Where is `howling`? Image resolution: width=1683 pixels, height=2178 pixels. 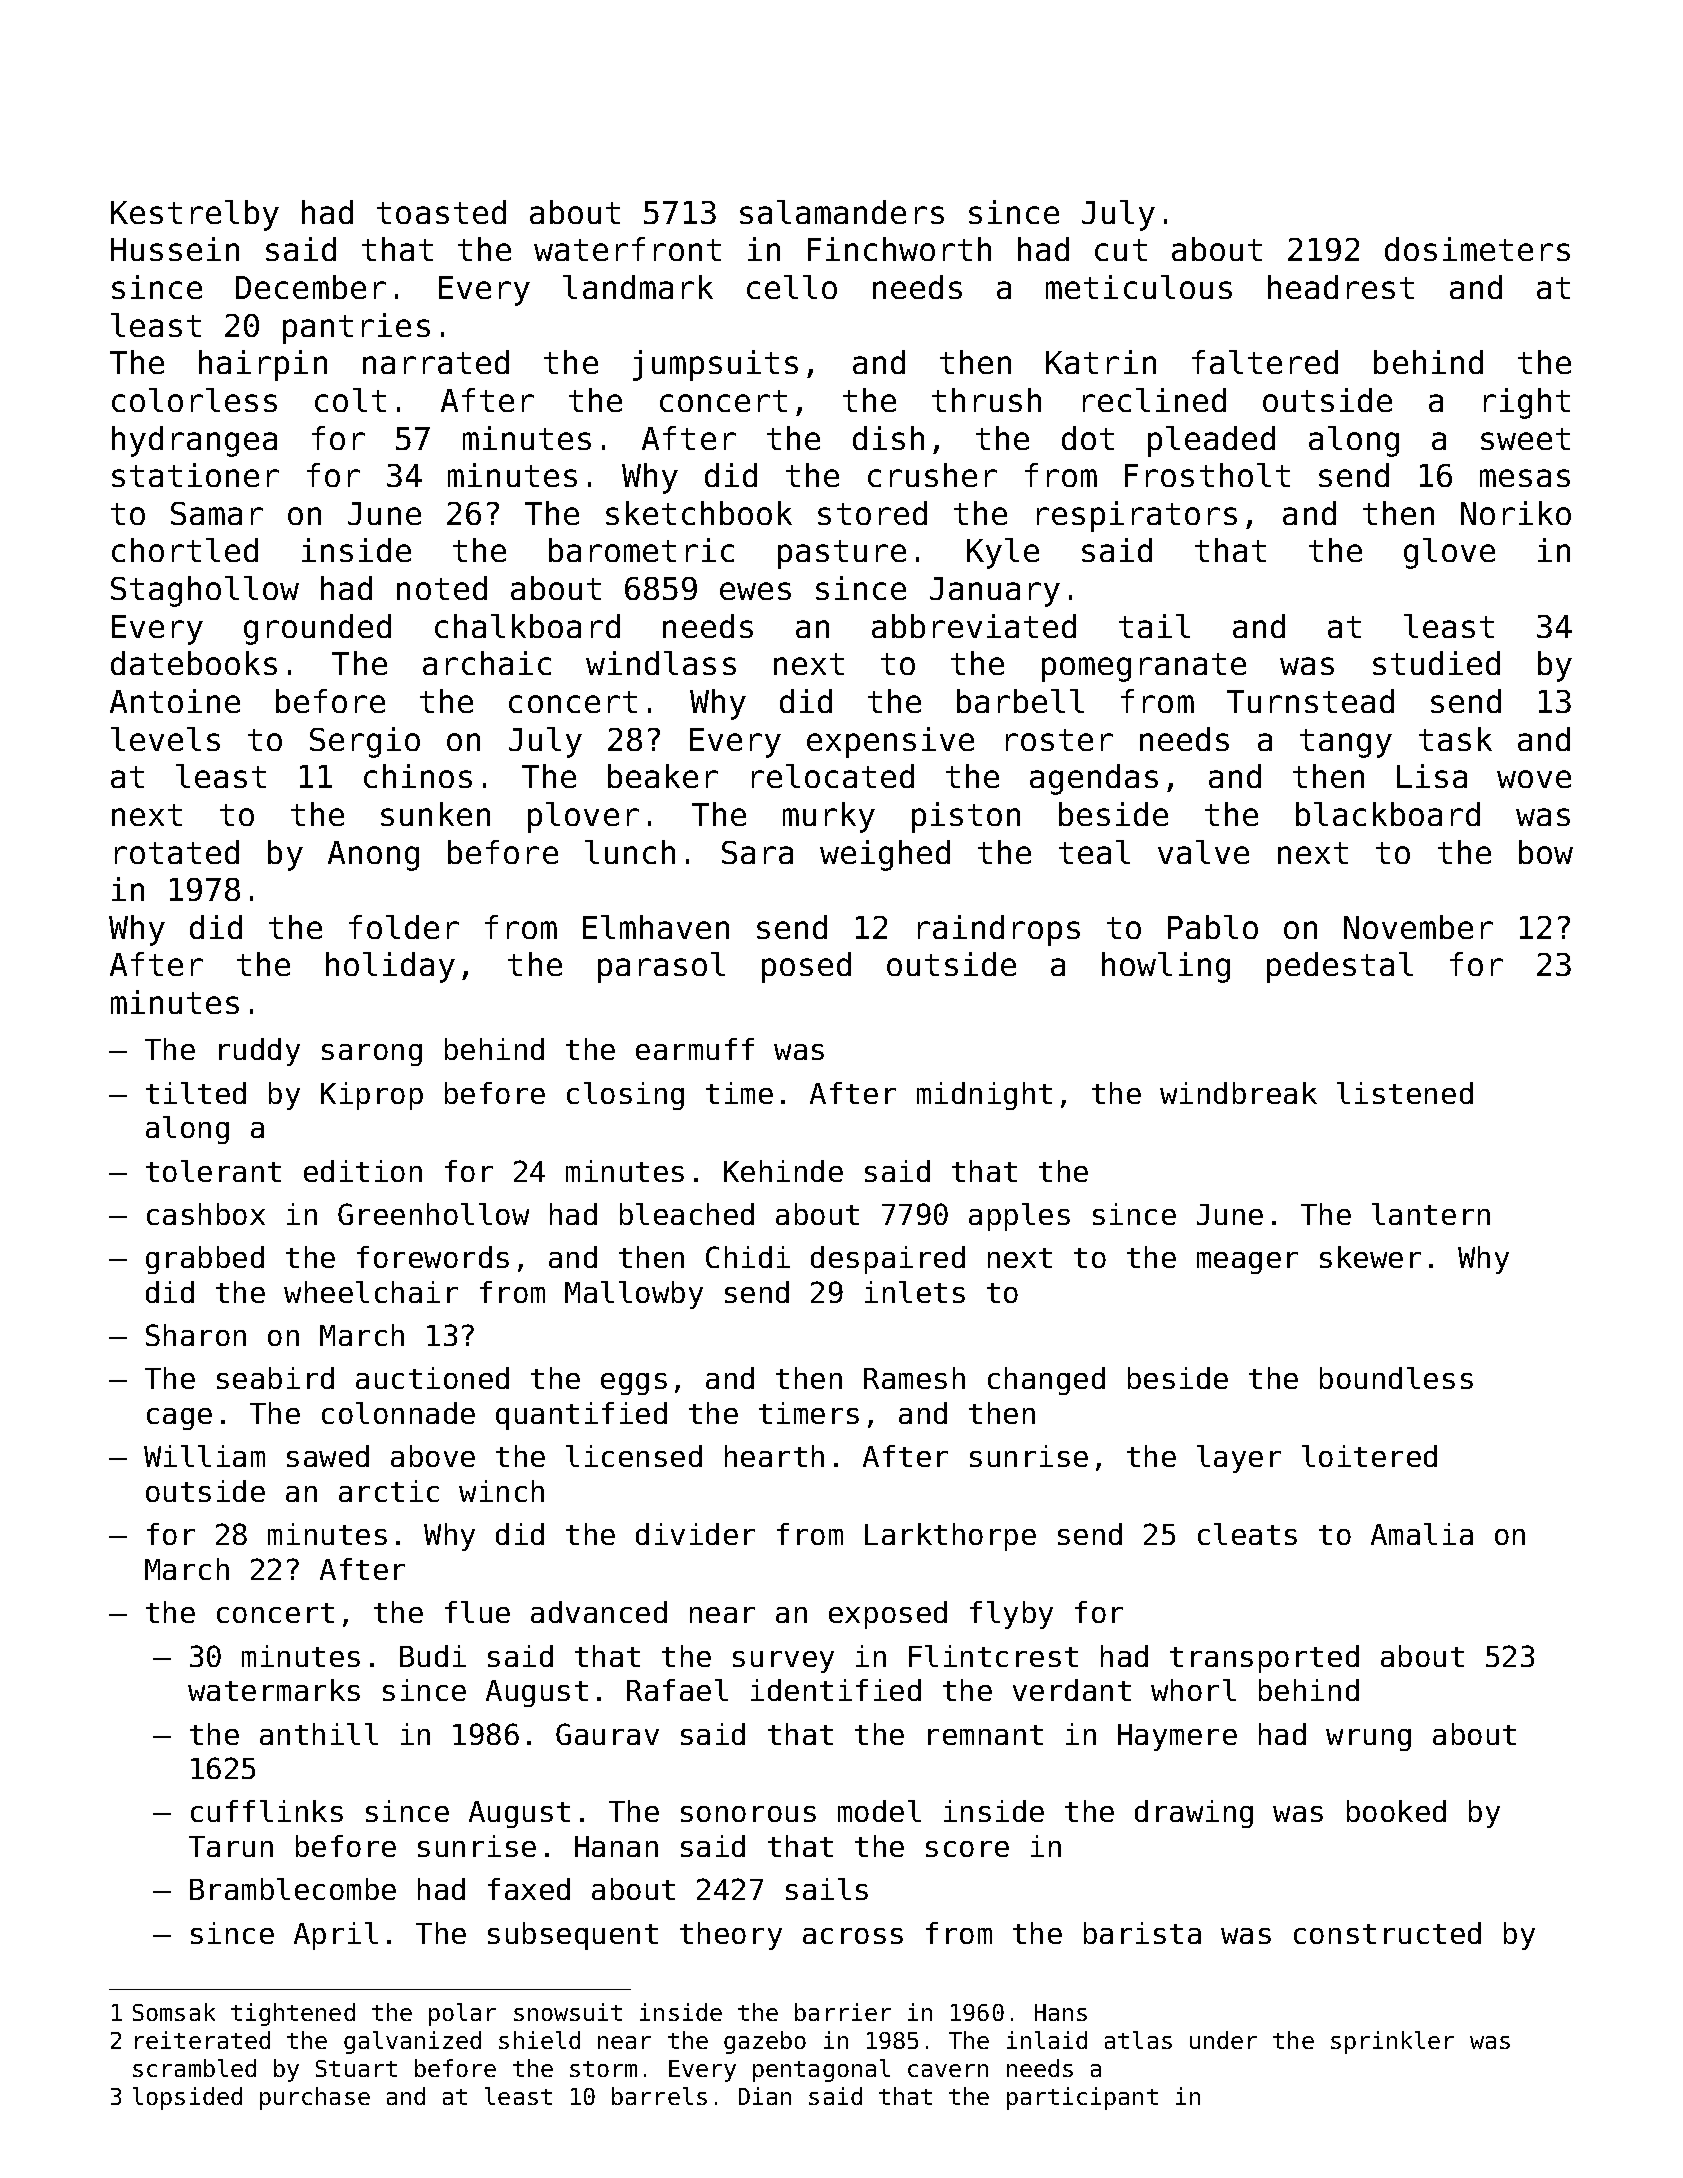
howling is located at coordinates (1166, 967).
